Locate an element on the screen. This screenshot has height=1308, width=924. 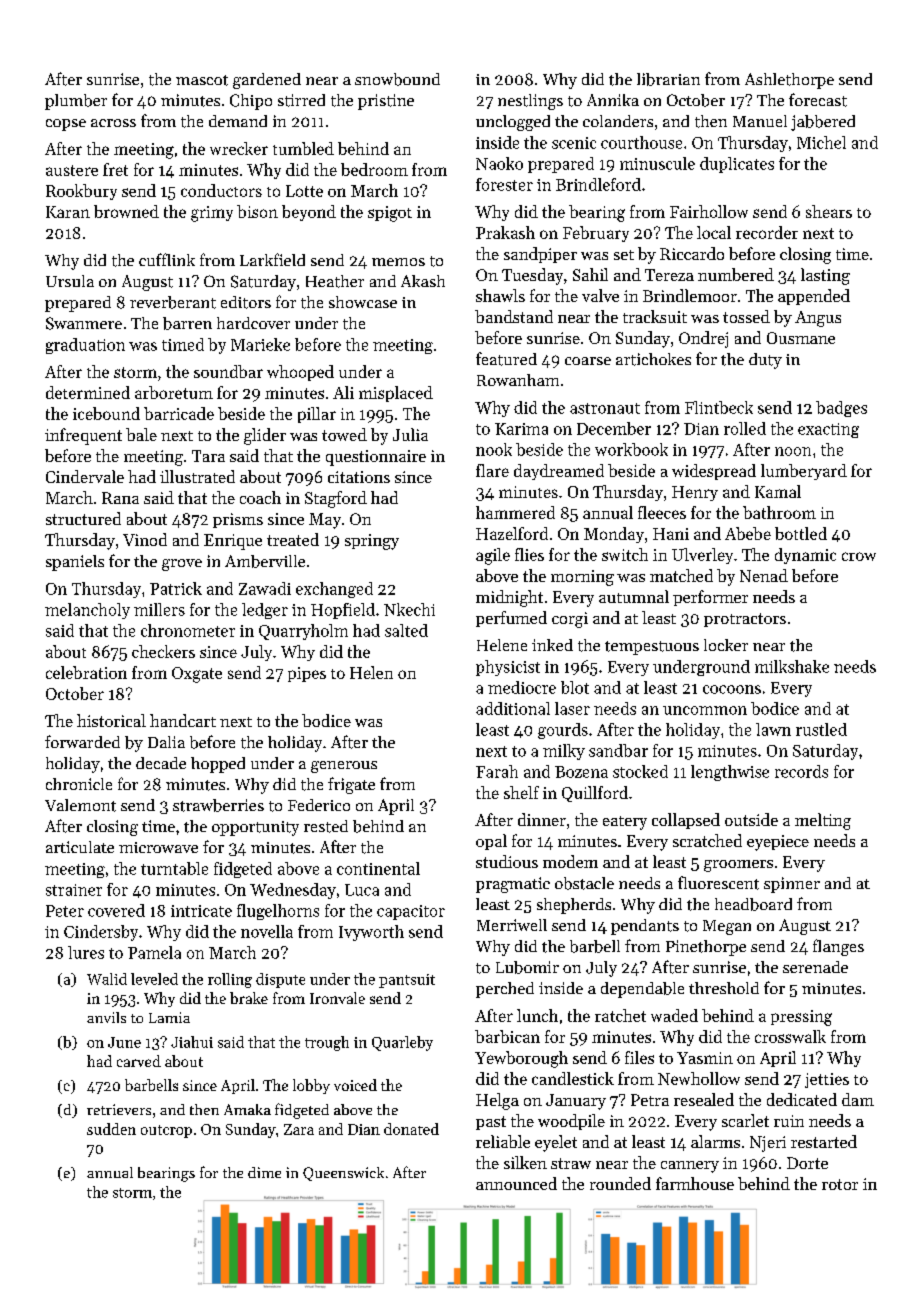
snowbound is located at coordinates (397, 79).
